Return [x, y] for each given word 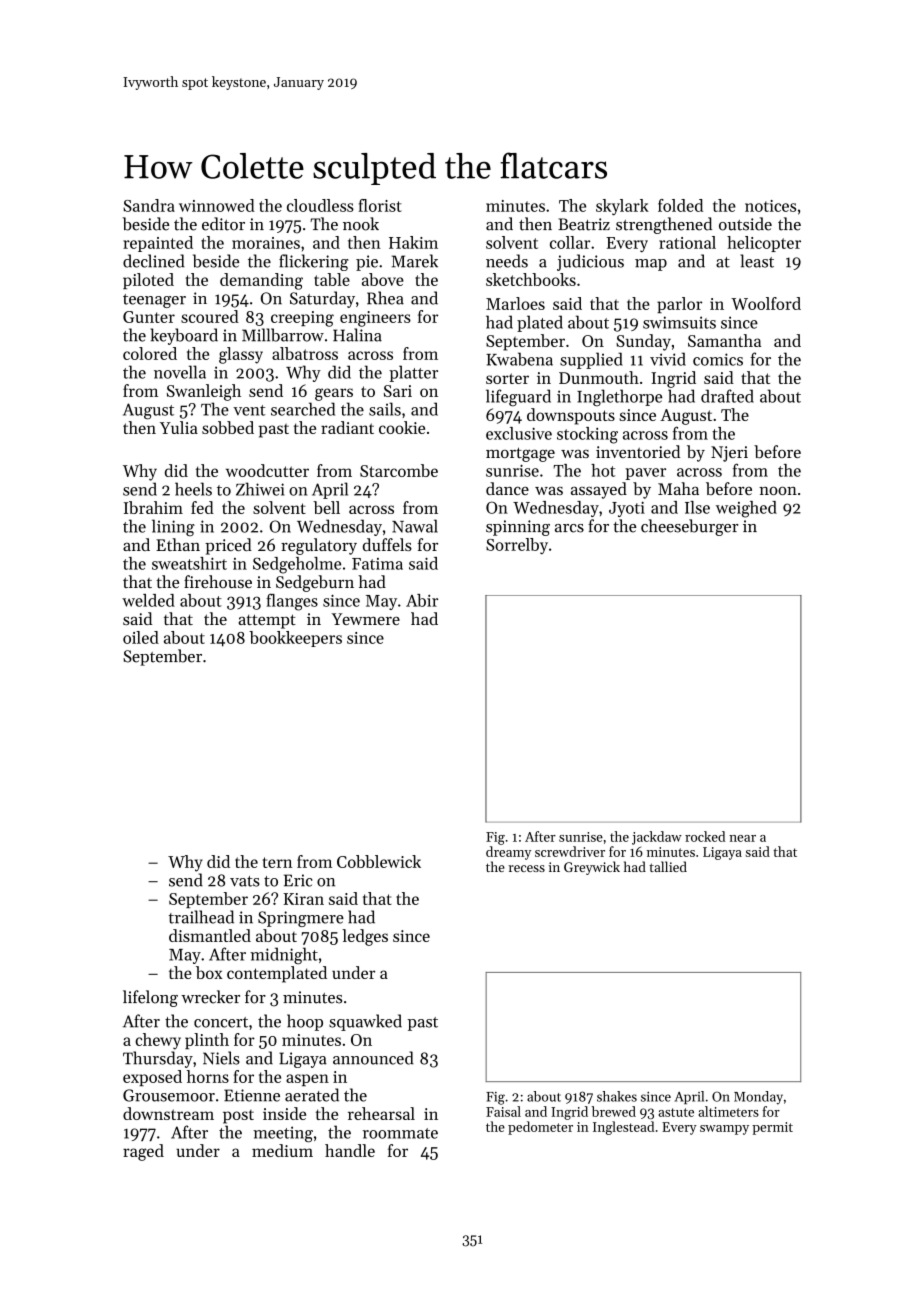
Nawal [415, 526]
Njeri [729, 454]
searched [303, 409]
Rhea [385, 298]
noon [778, 491]
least [757, 261]
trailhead [201, 917]
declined [154, 261]
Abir [422, 600]
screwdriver [570, 851]
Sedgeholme [297, 565]
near [742, 838]
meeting [283, 1134]
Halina [357, 335]
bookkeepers [295, 639]
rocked [705, 836]
